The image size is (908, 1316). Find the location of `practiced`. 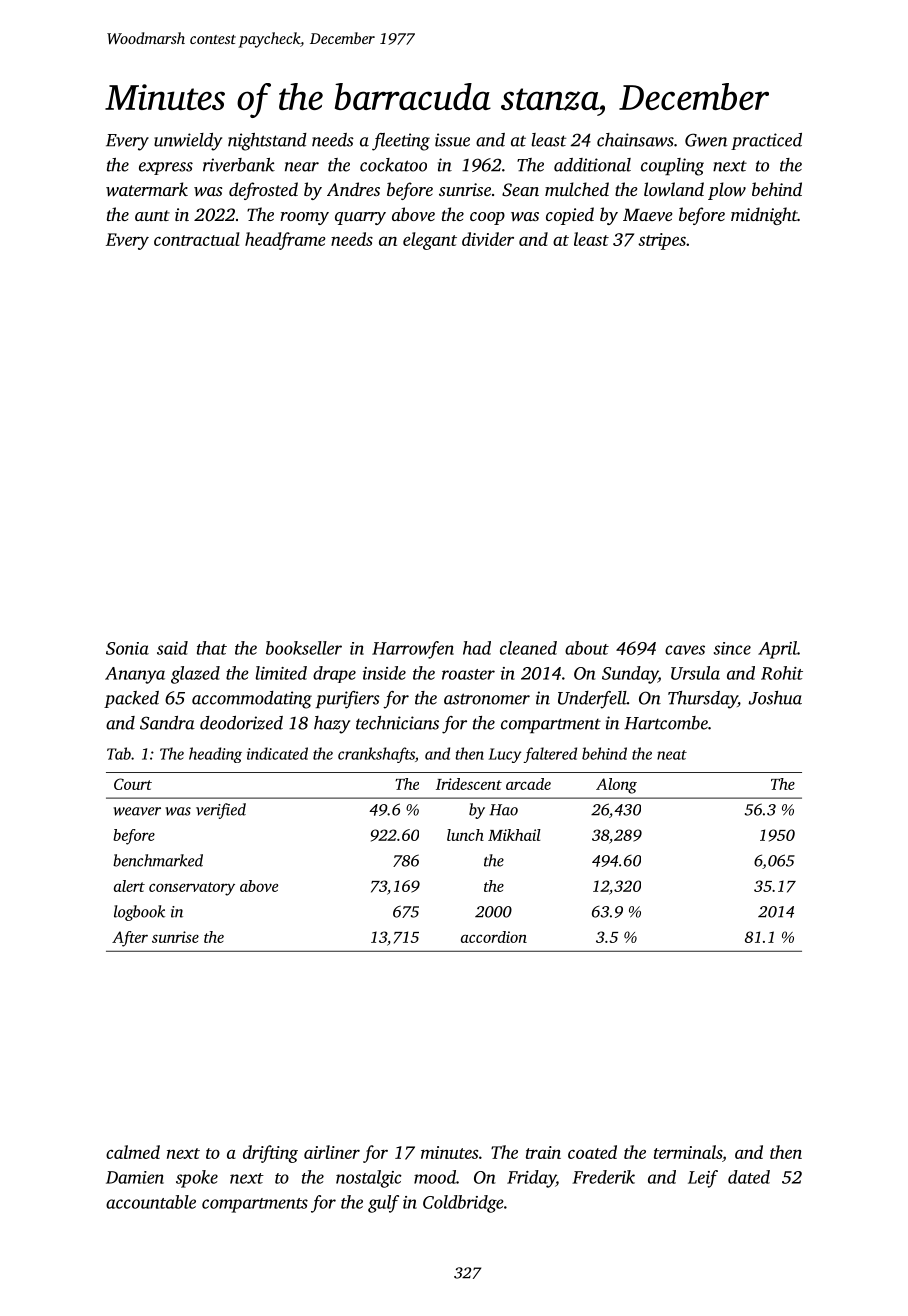

practiced is located at coordinates (766, 141).
